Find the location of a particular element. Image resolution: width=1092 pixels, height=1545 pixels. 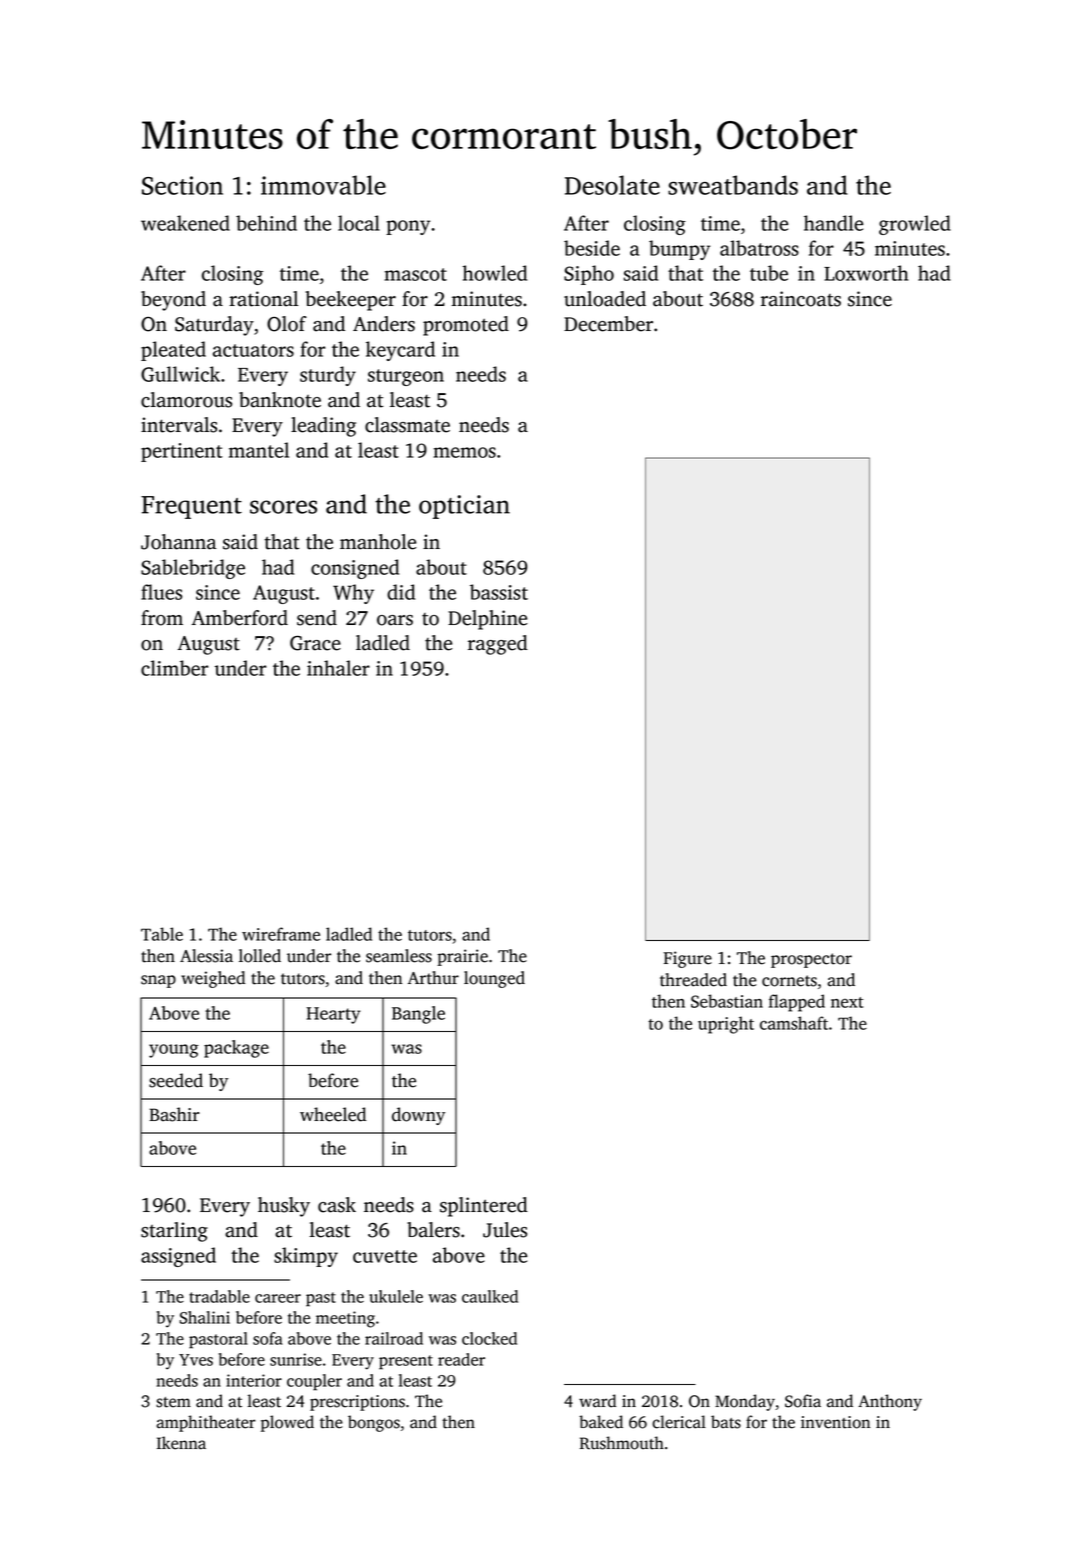

splintered is located at coordinates (484, 1207).
